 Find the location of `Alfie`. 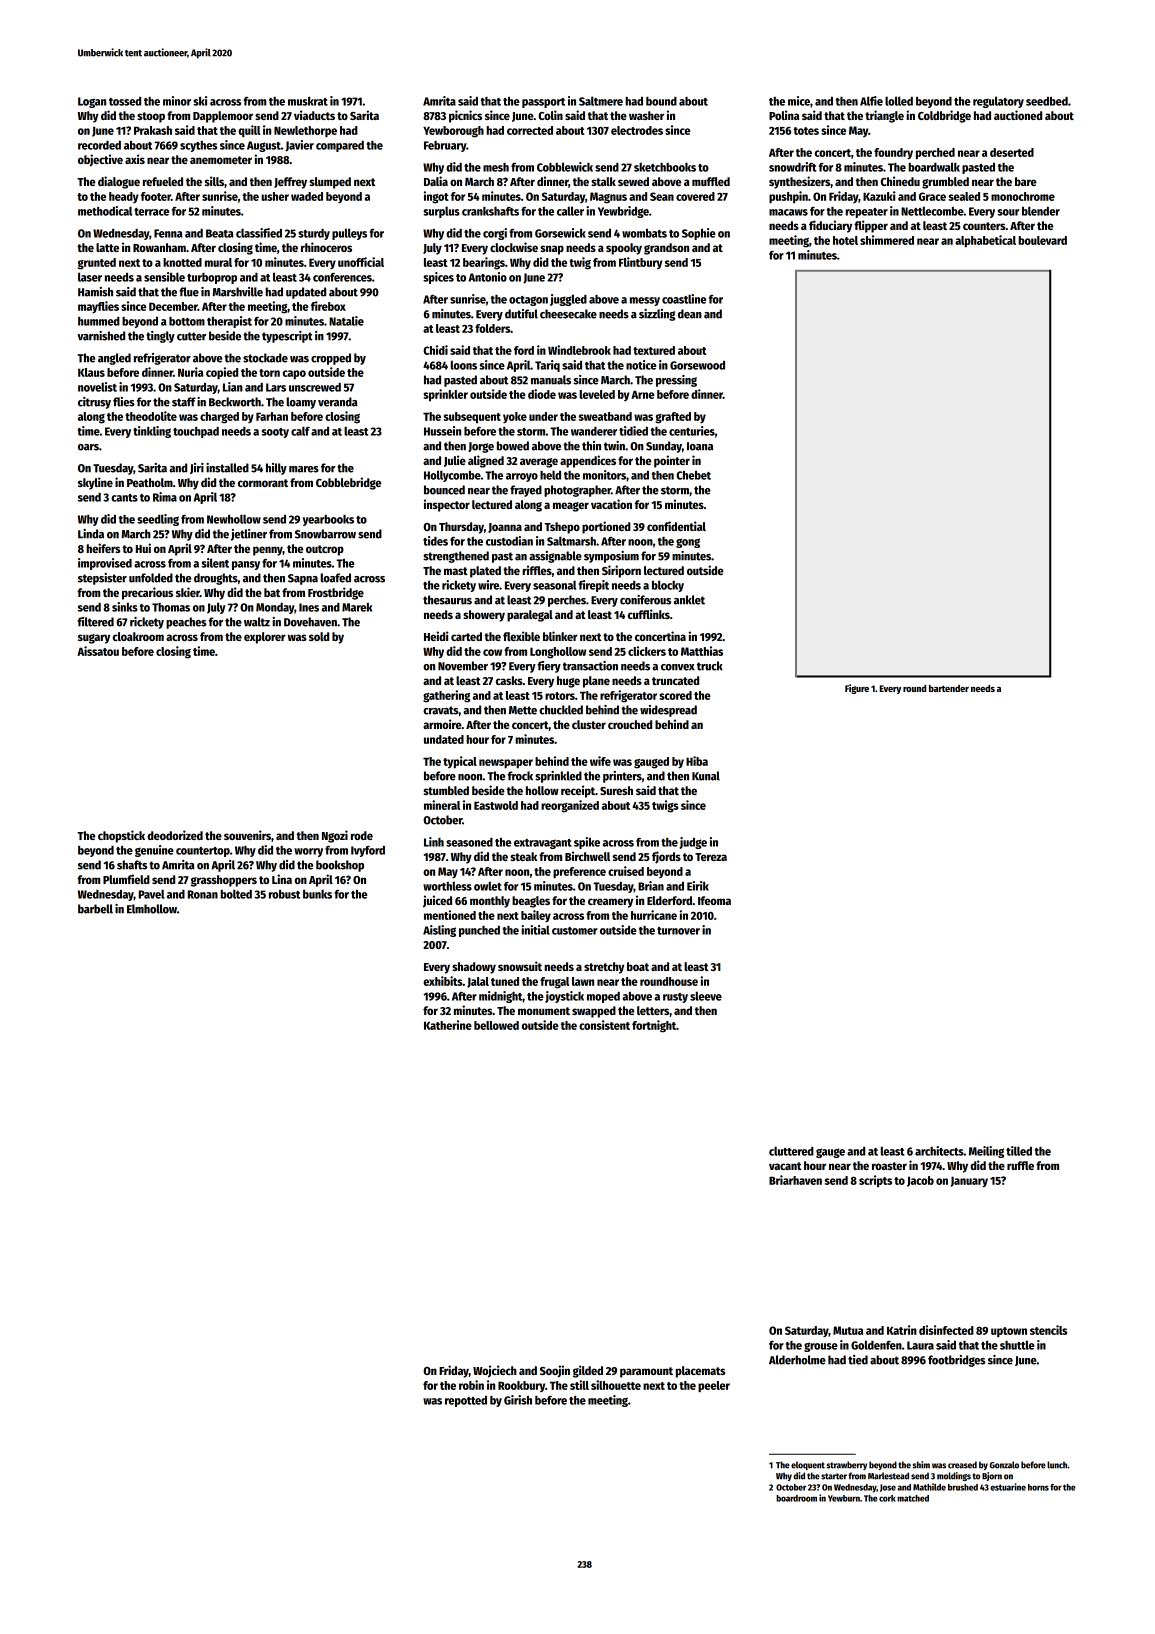

Alfie is located at coordinates (871, 101).
